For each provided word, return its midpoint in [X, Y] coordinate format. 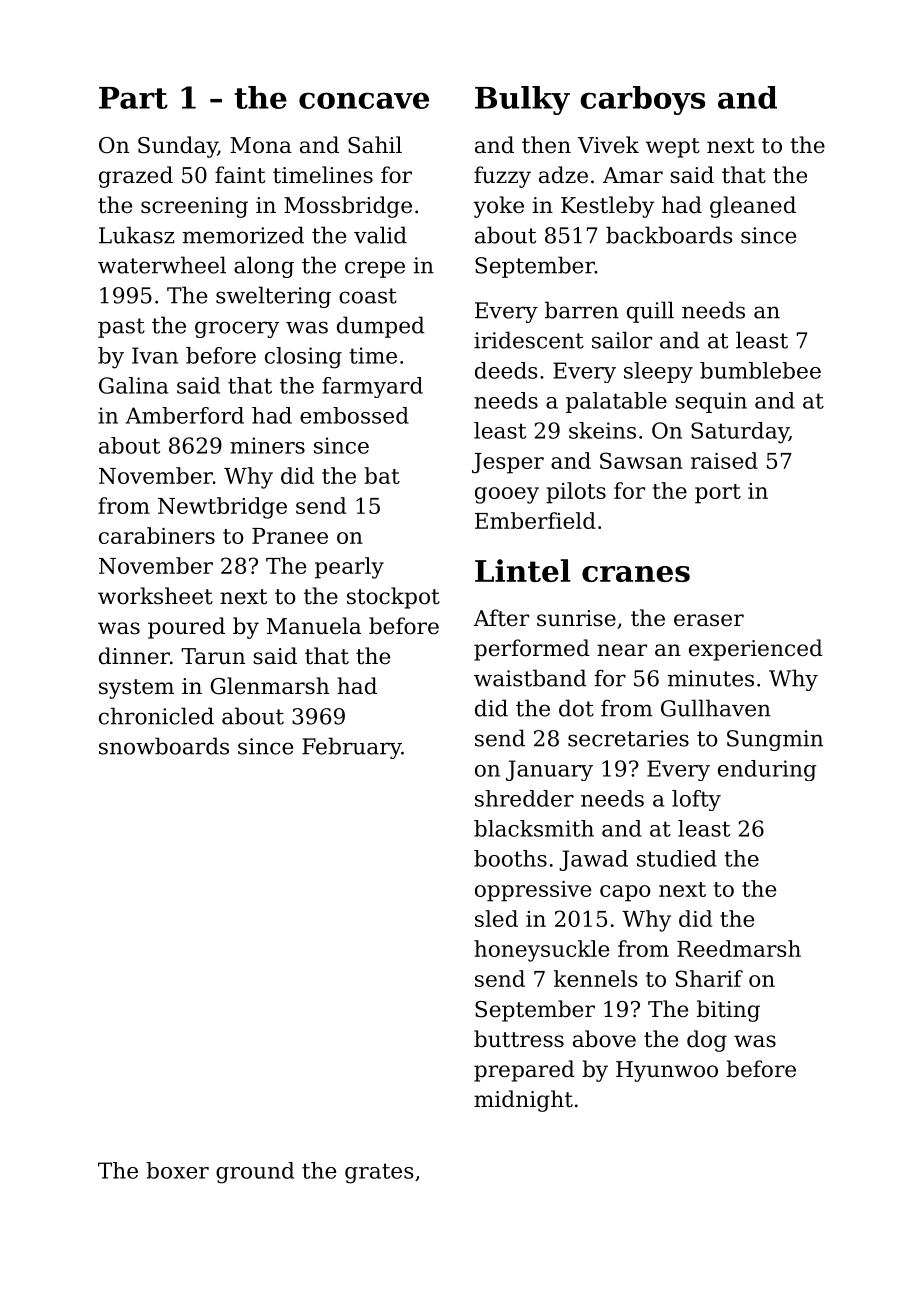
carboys [642, 100]
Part [133, 98]
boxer [177, 1170]
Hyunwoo [667, 1071]
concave [364, 100]
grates [379, 1173]
